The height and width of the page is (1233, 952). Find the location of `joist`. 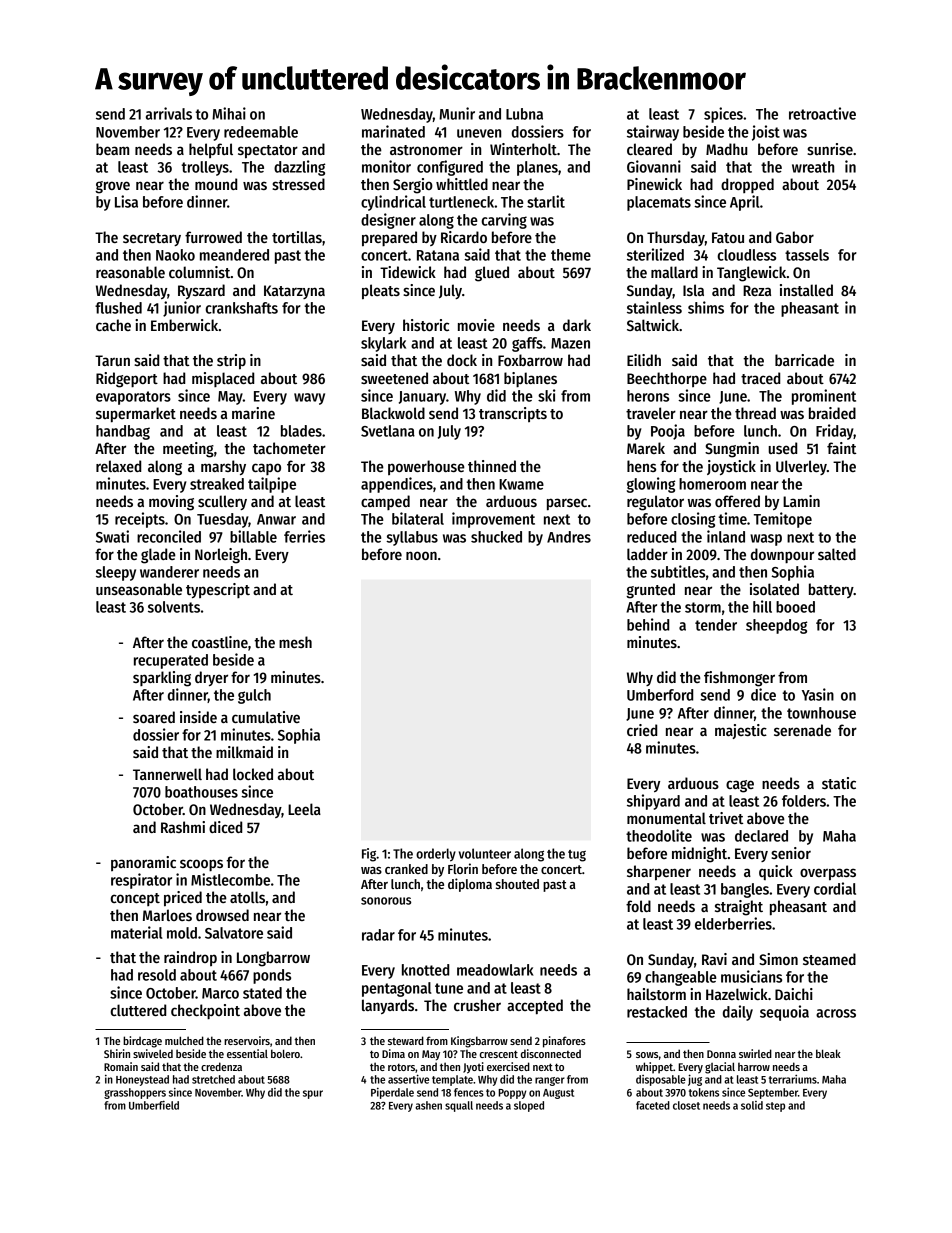

joist is located at coordinates (766, 133).
